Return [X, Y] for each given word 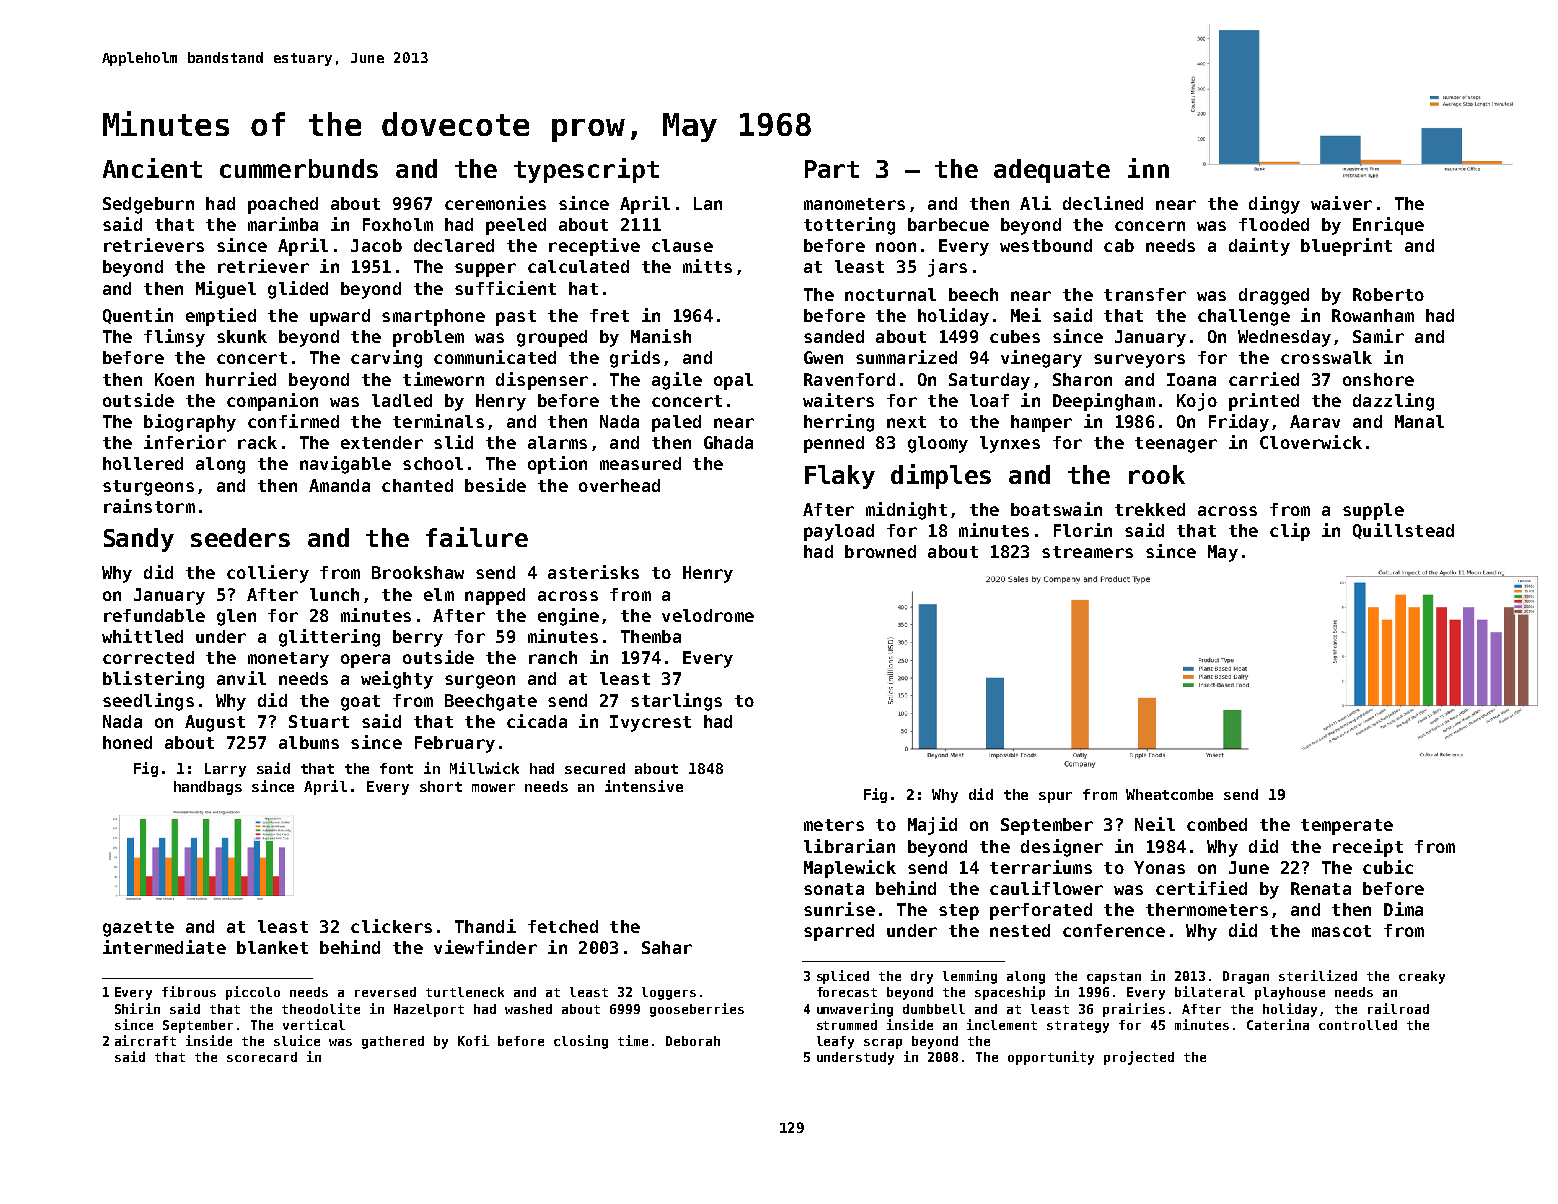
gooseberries [697, 1010]
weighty [397, 680]
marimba [283, 224]
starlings [676, 702]
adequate [1052, 171]
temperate [1347, 827]
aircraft [145, 1040]
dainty [1259, 247]
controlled [1358, 1025]
